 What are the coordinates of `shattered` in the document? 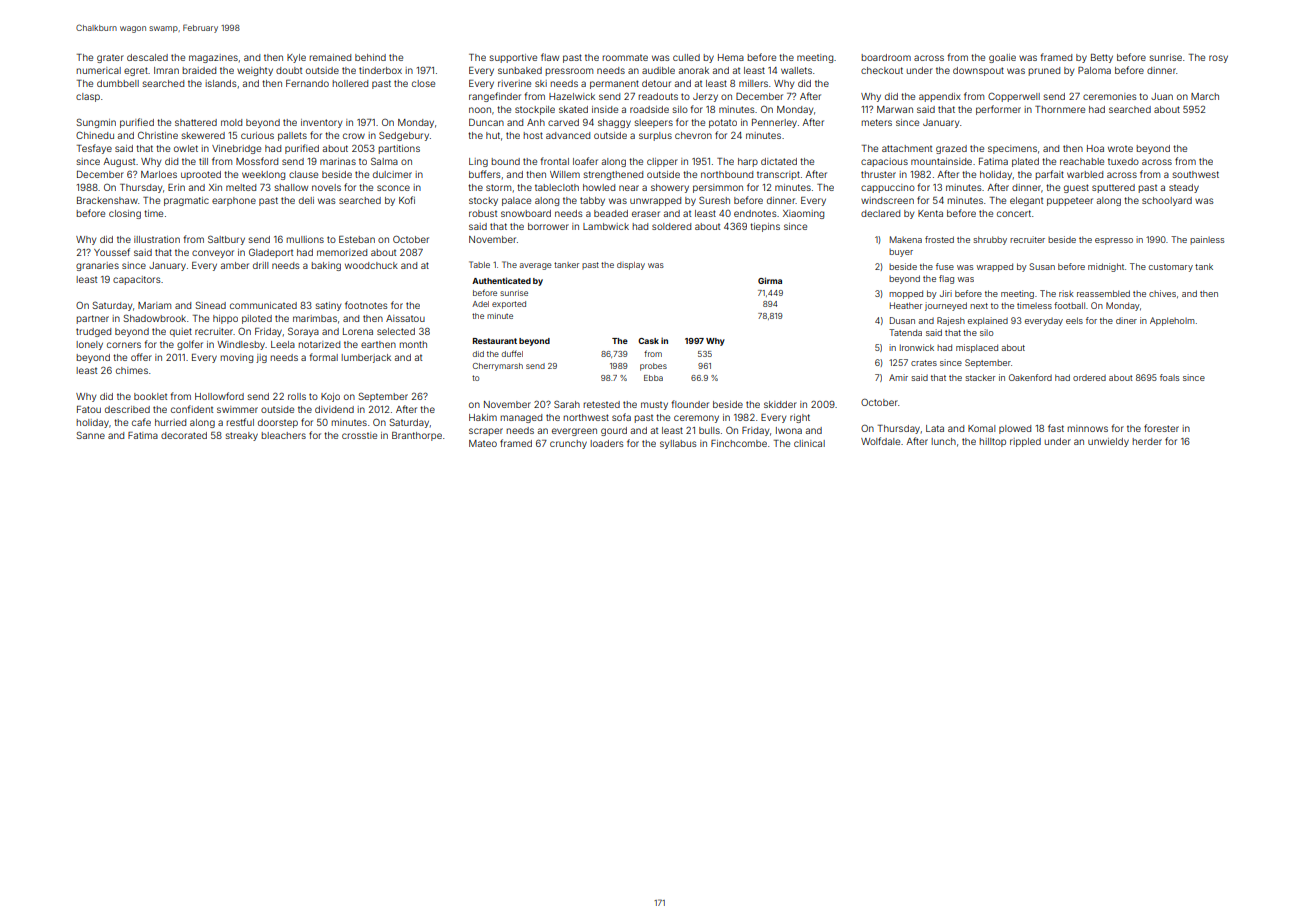 It's located at (196, 122).
